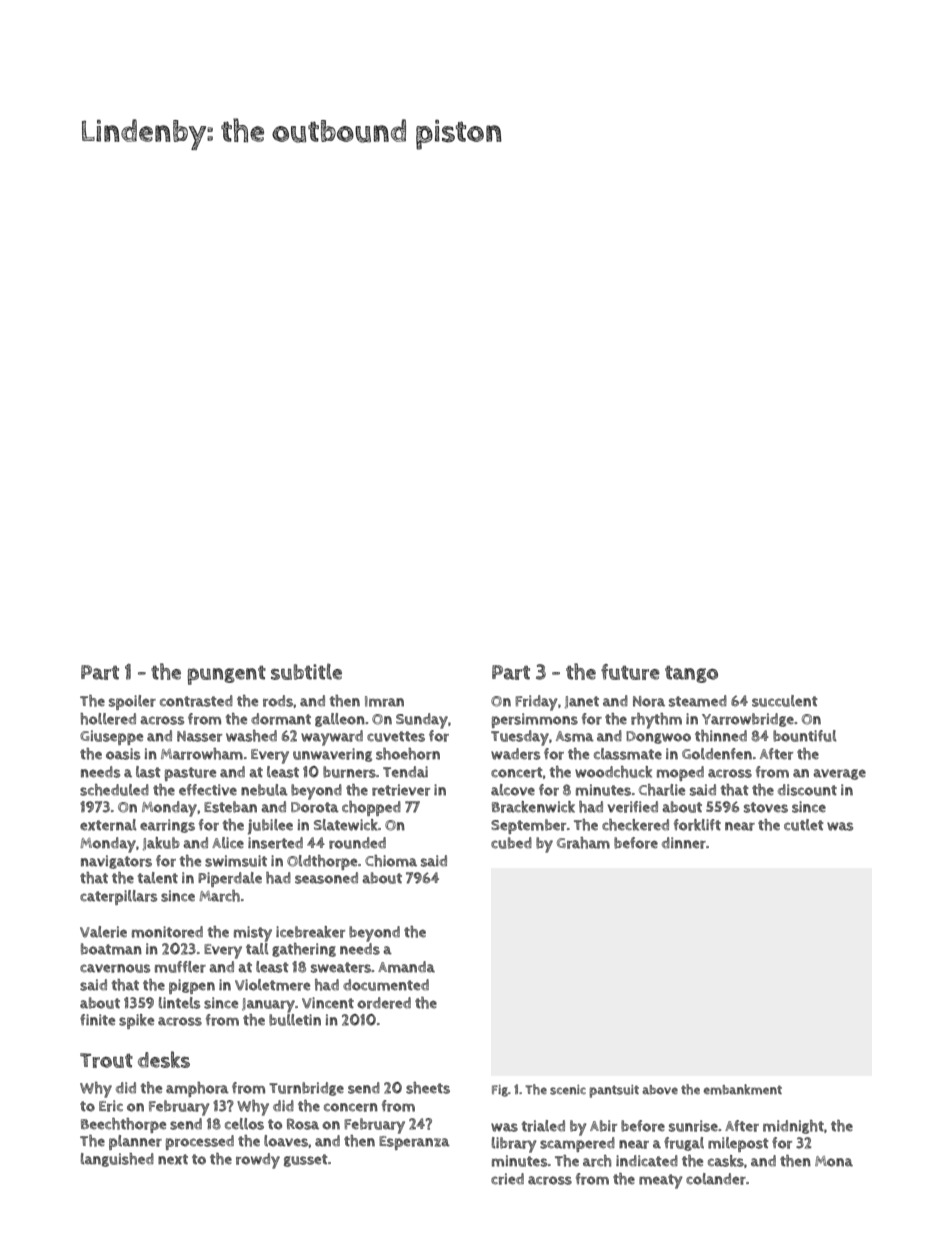 This page has width=952, height=1233. What do you see at coordinates (805, 736) in the page?
I see `bountiful` at bounding box center [805, 736].
